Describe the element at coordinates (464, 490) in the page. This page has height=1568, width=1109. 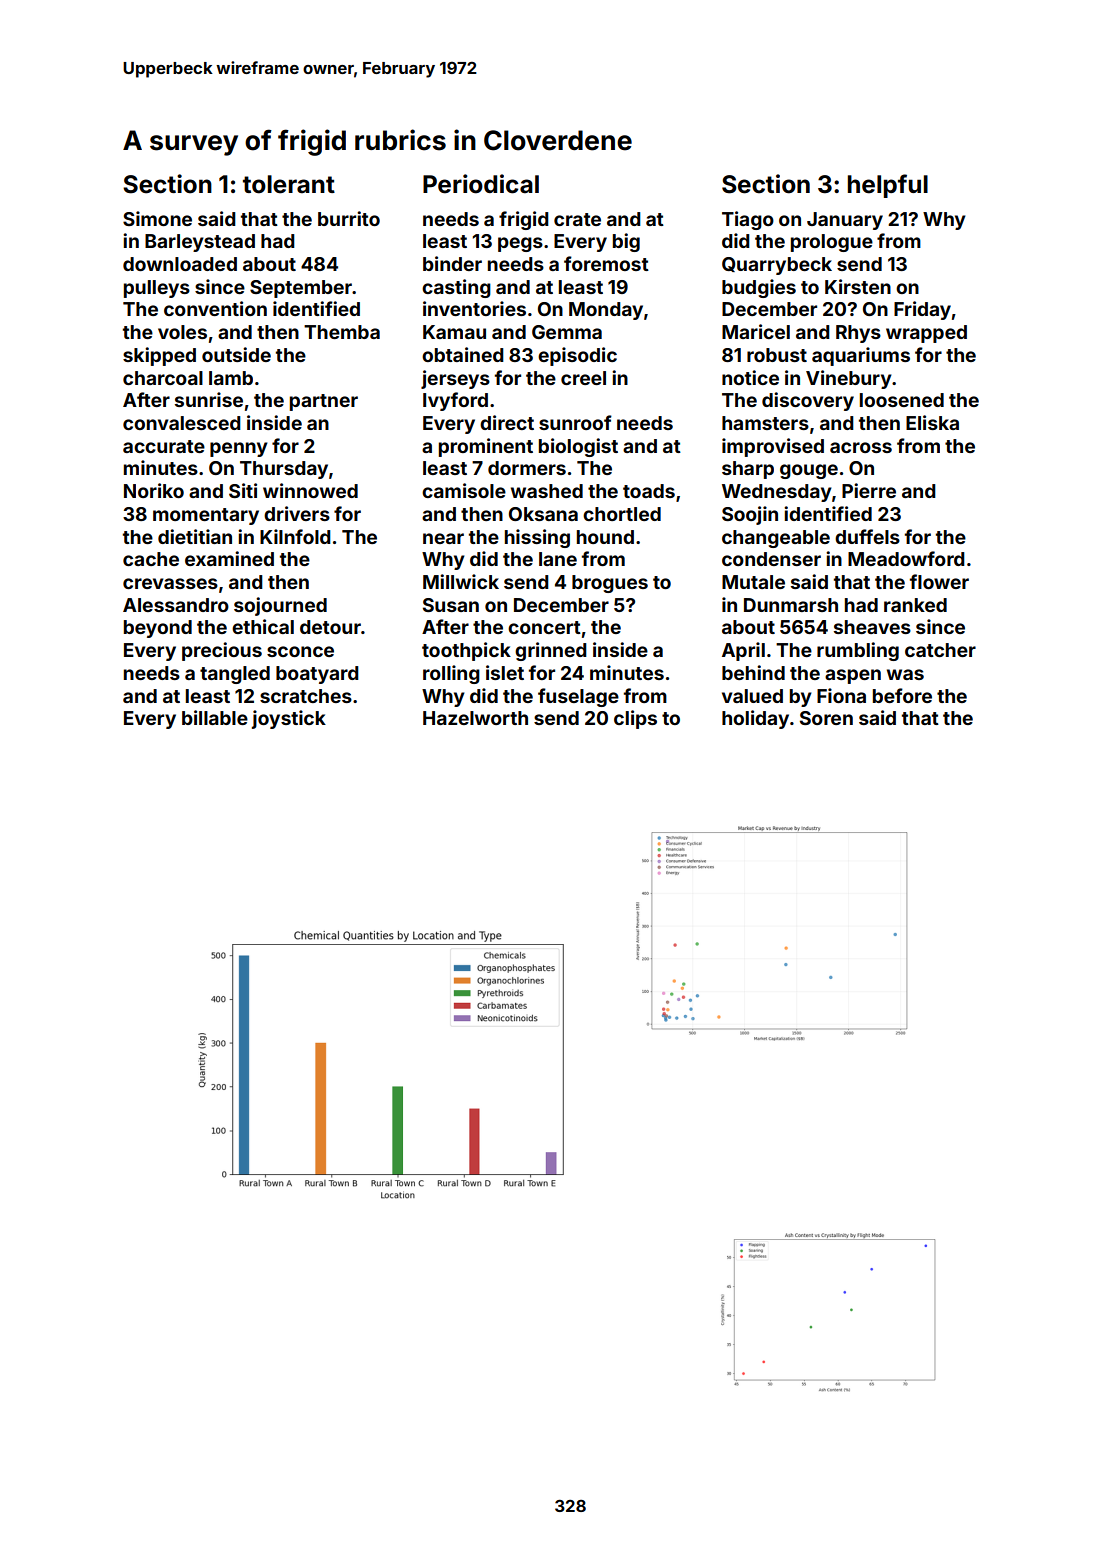
I see `camisole` at that location.
